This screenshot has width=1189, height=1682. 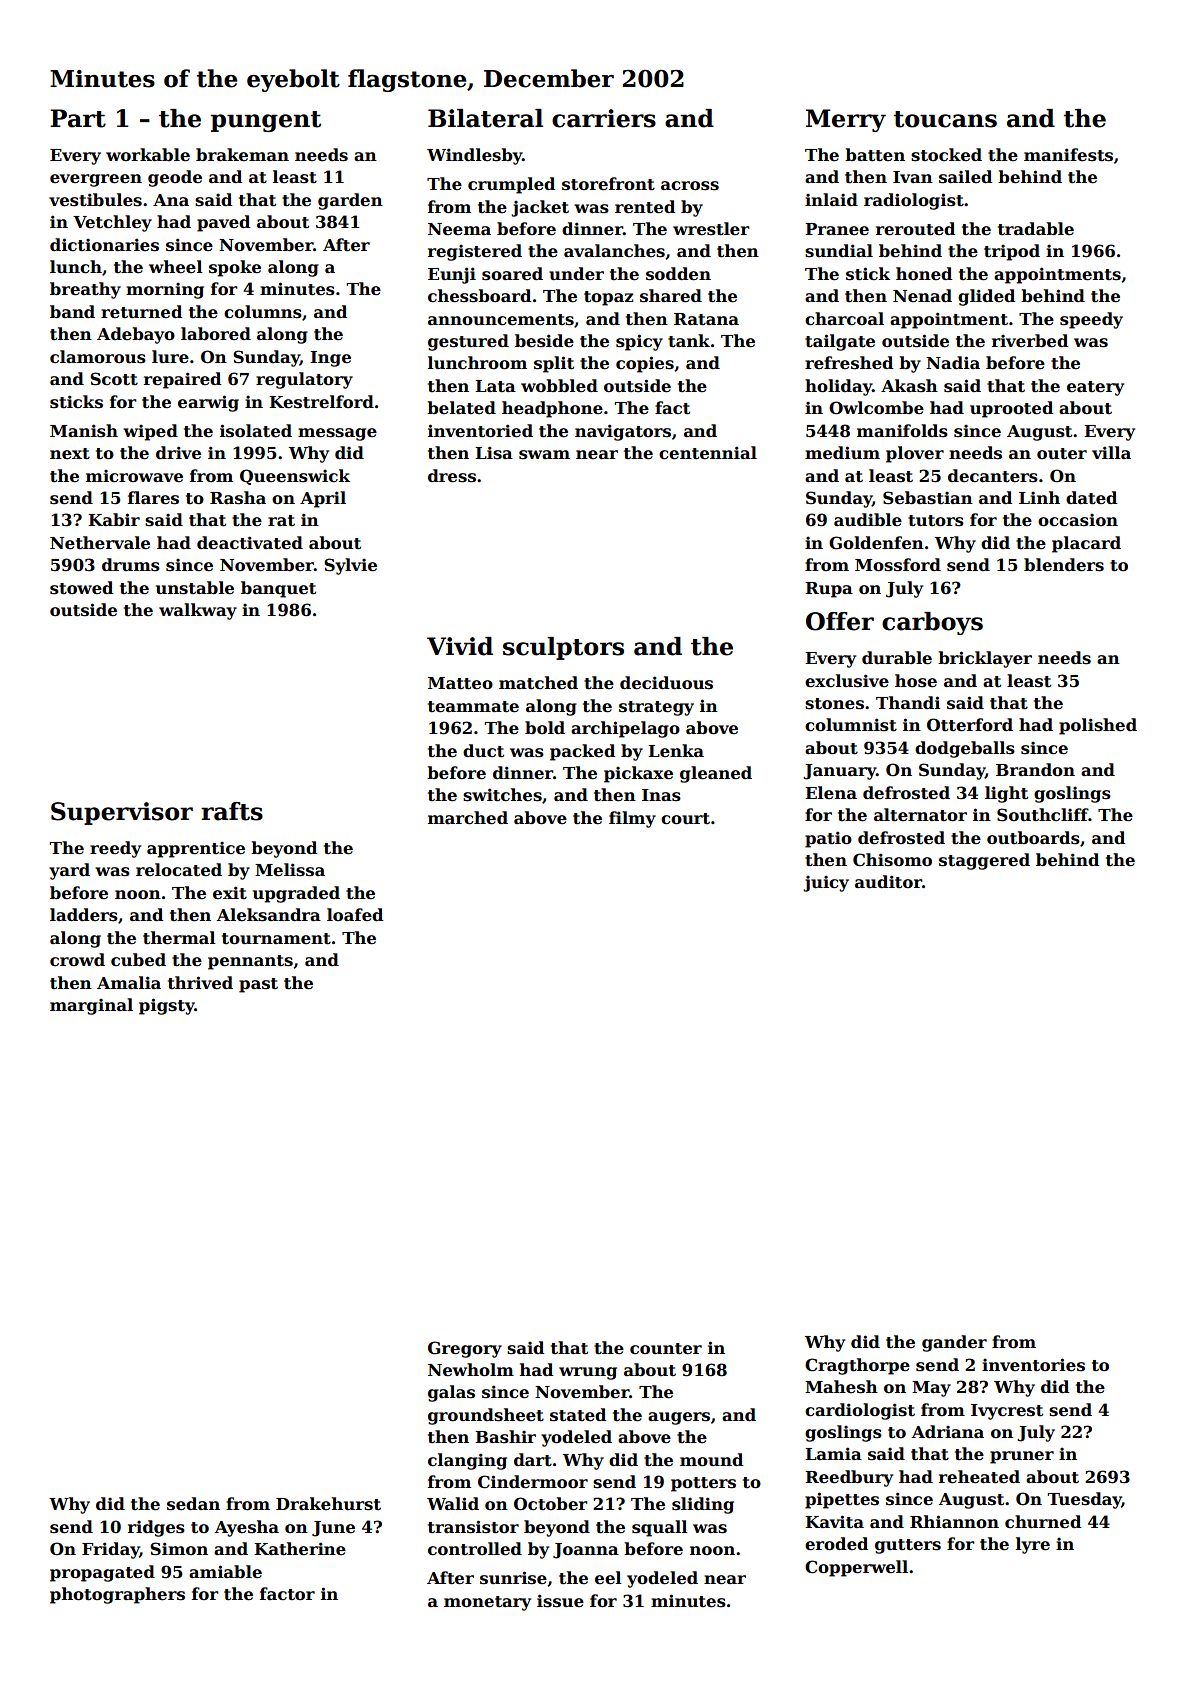 I want to click on galas, so click(x=451, y=1393).
